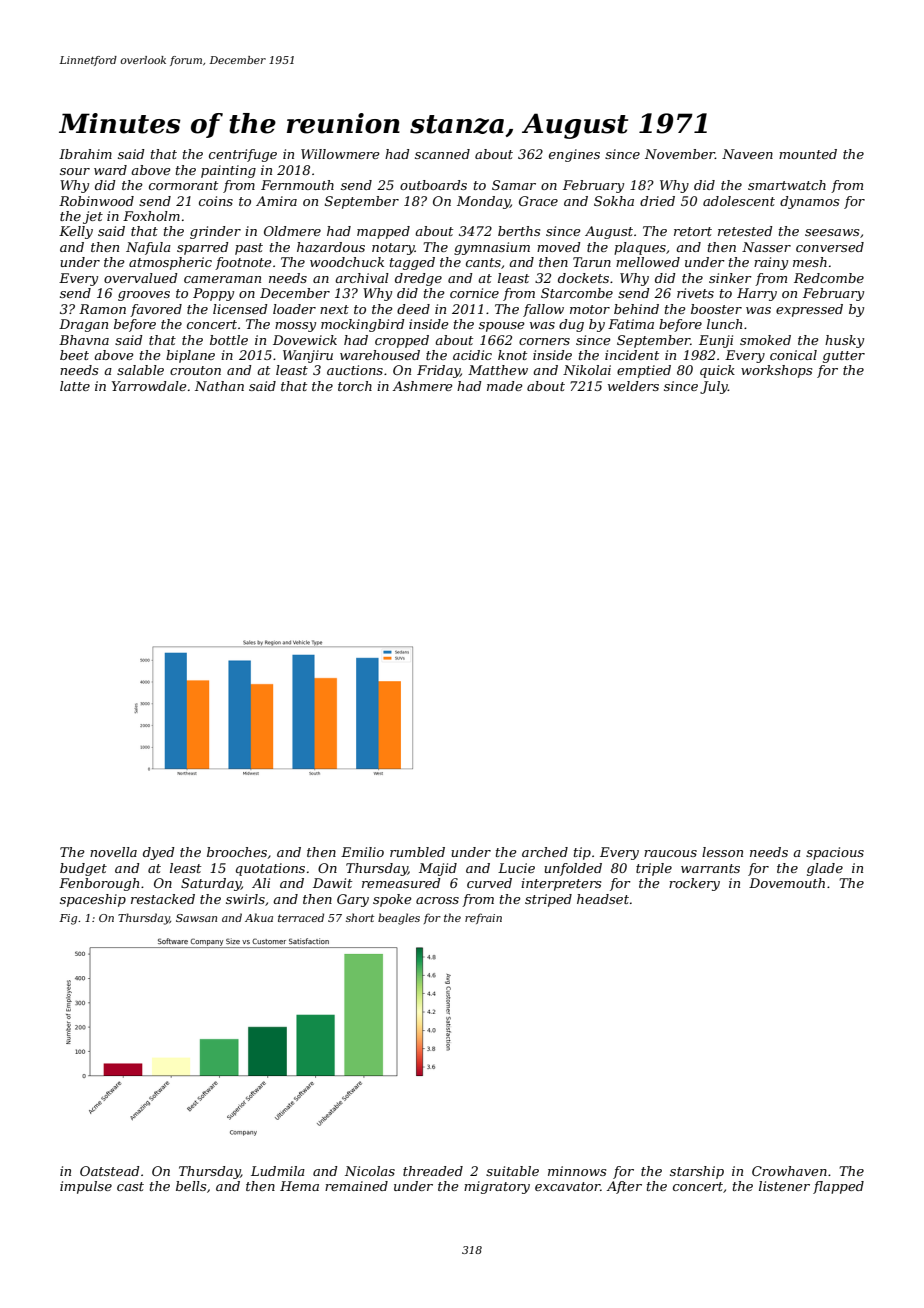 Image resolution: width=924 pixels, height=1308 pixels. What do you see at coordinates (110, 1171) in the document?
I see `Oatstead` at bounding box center [110, 1171].
